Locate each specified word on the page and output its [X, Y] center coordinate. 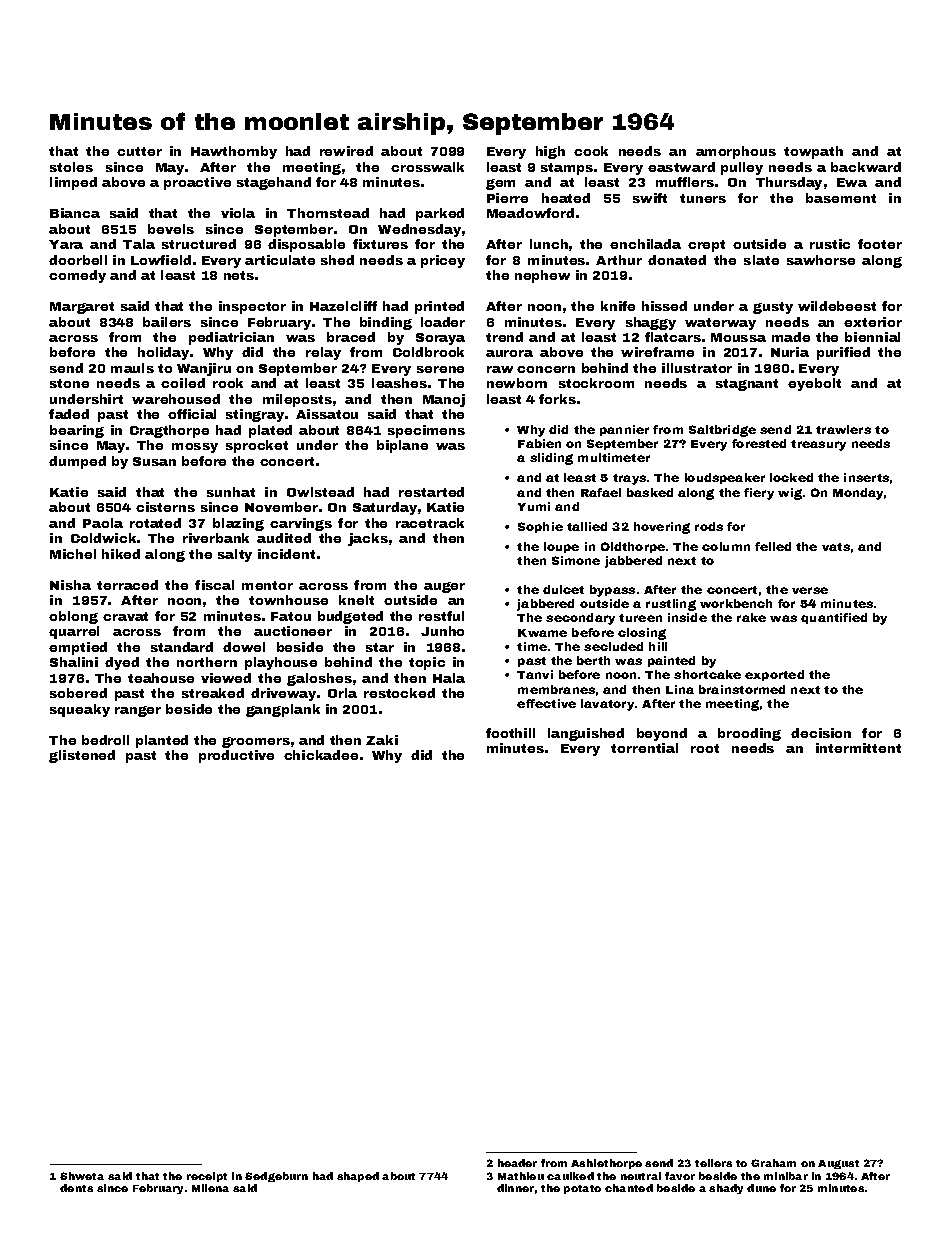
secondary [580, 619]
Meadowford [530, 213]
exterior [873, 322]
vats [836, 547]
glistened [82, 756]
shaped [358, 1177]
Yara [66, 244]
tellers [713, 1163]
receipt [207, 1177]
